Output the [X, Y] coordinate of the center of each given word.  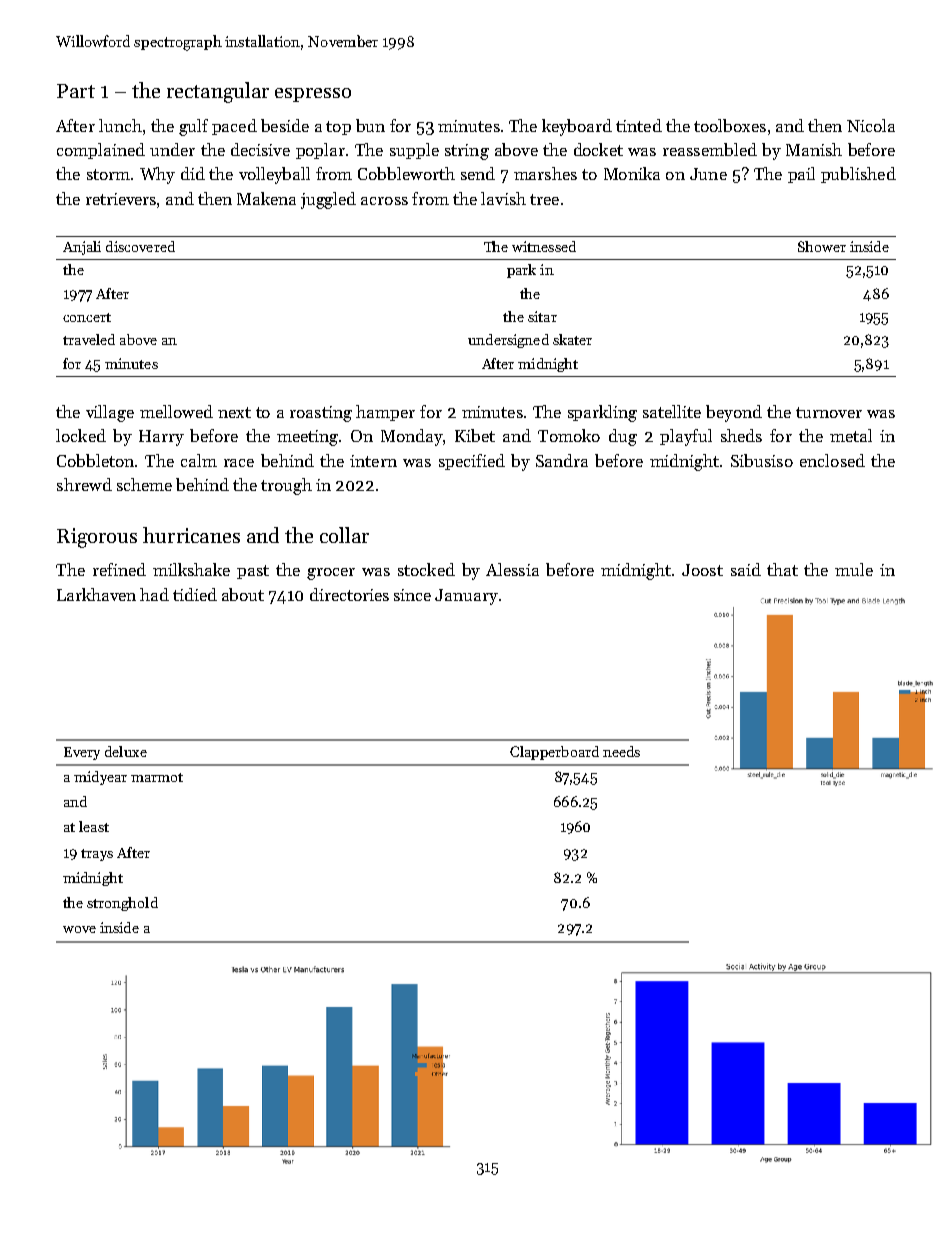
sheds [741, 435]
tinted [639, 125]
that [782, 569]
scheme [144, 484]
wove [79, 929]
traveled [89, 339]
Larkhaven [96, 594]
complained [101, 151]
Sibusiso [762, 460]
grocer [331, 574]
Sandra [562, 460]
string [467, 152]
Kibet [475, 435]
